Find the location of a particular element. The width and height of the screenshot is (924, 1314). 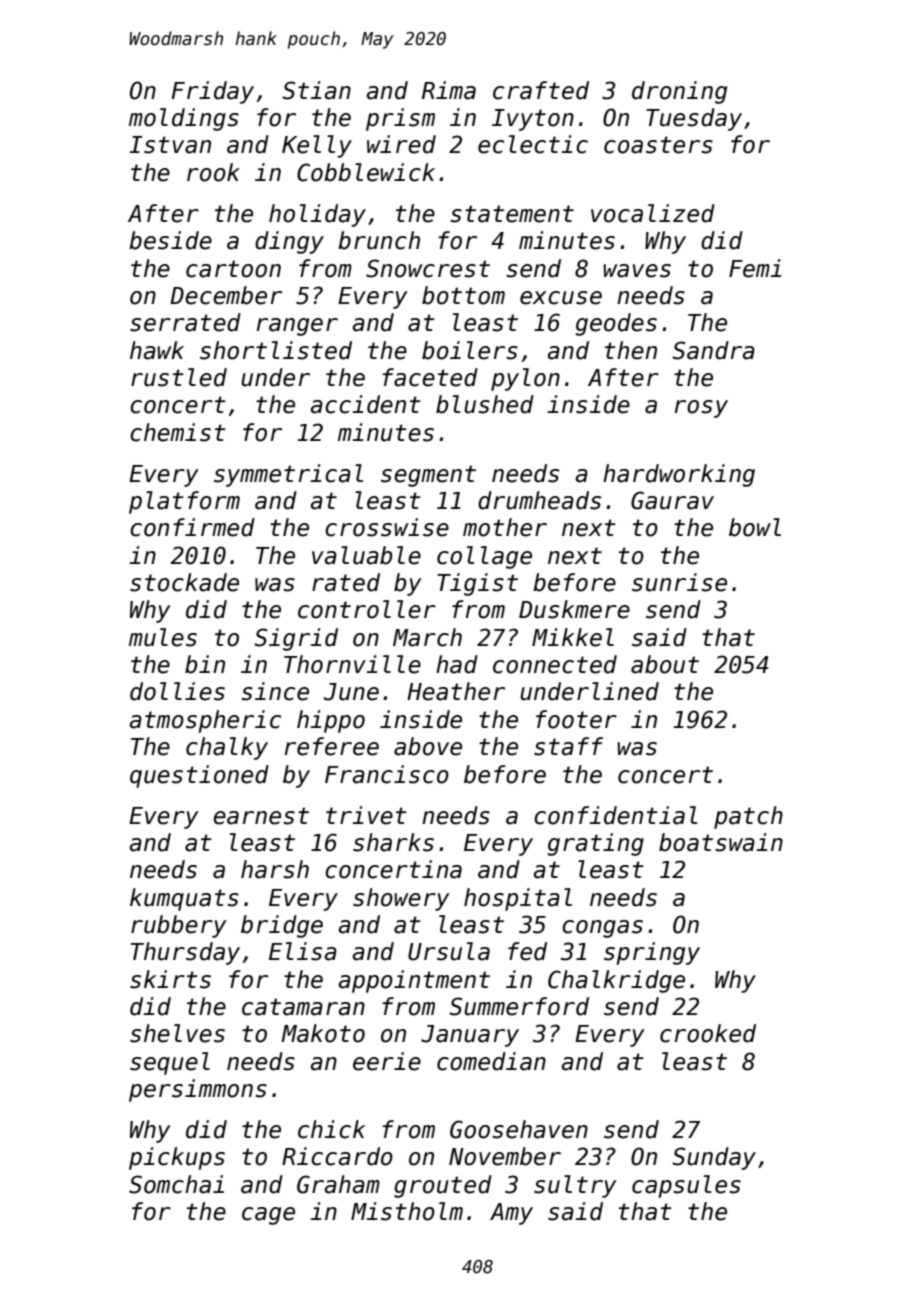

Kelly is located at coordinates (317, 146).
